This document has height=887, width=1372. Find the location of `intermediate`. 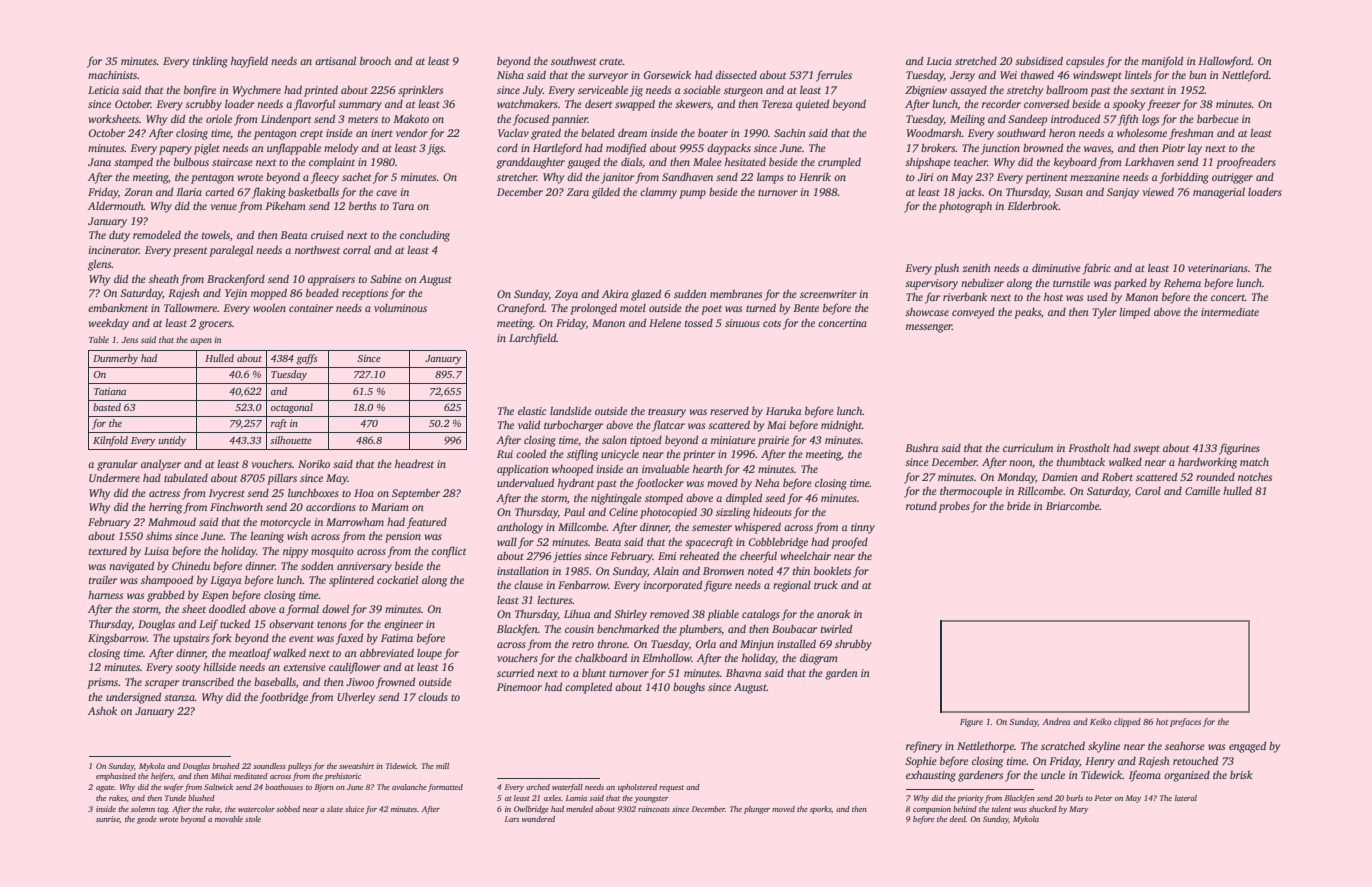

intermediate is located at coordinates (1230, 312).
